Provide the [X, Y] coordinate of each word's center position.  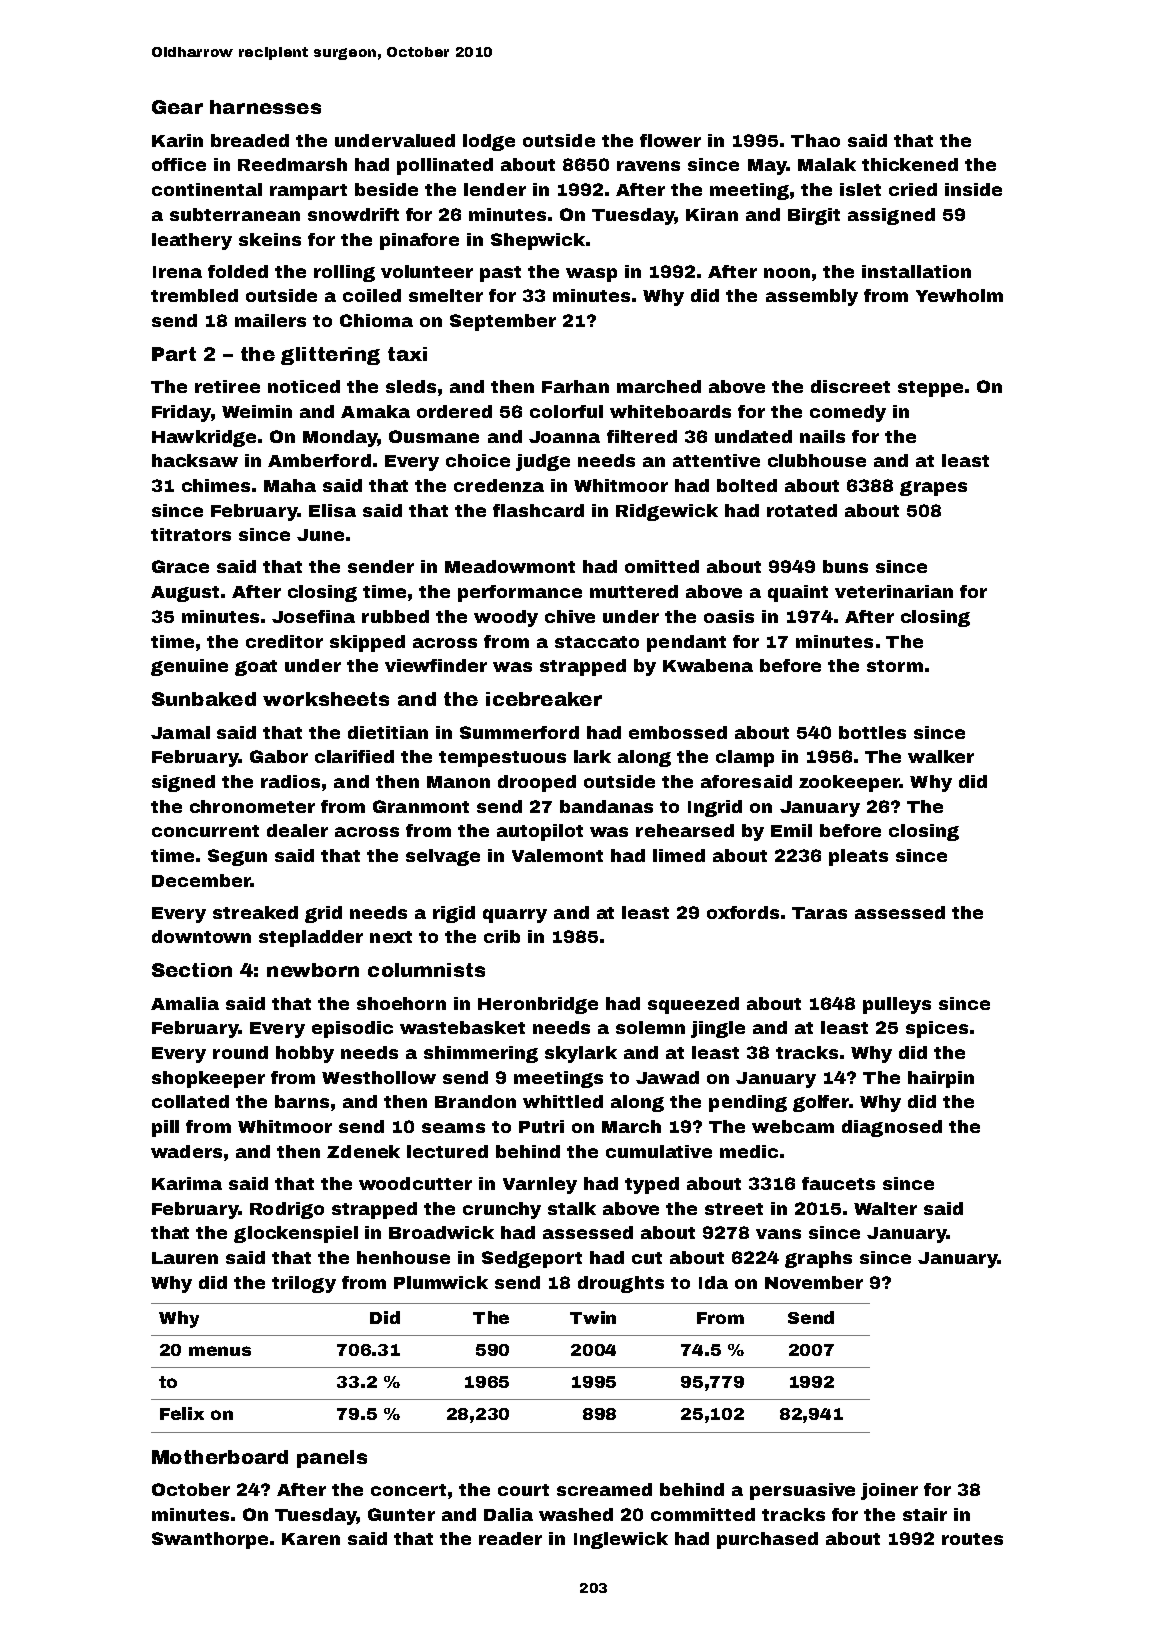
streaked [255, 912]
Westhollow [379, 1077]
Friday [181, 413]
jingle [718, 1029]
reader [510, 1538]
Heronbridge [538, 1005]
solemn [650, 1027]
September [503, 322]
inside [973, 189]
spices [937, 1029]
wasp [591, 275]
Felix [182, 1413]
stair [925, 1514]
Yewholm [959, 295]
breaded [250, 140]
